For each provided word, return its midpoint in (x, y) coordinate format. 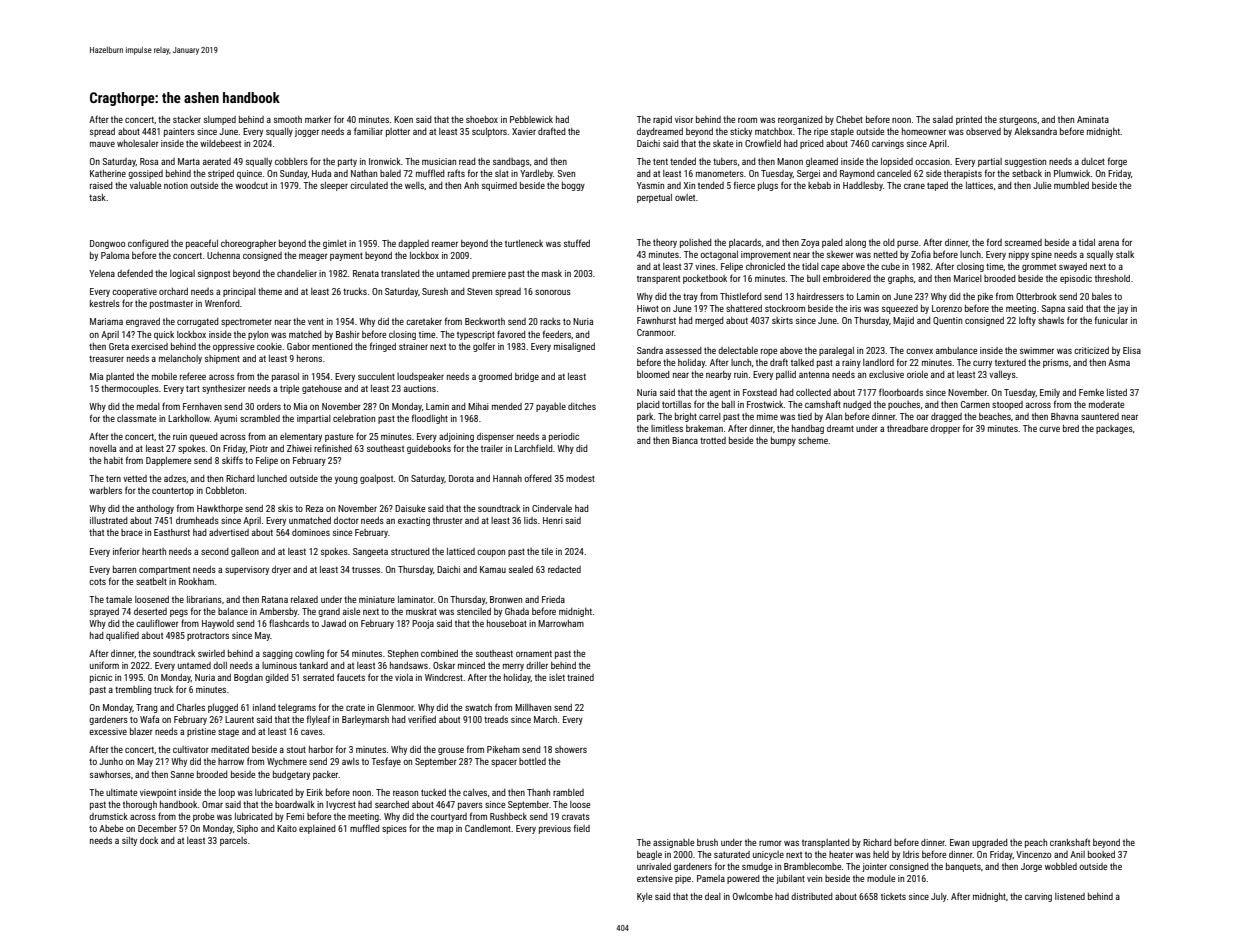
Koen (403, 119)
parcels (233, 841)
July (939, 897)
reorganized (800, 120)
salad (943, 119)
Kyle (644, 897)
